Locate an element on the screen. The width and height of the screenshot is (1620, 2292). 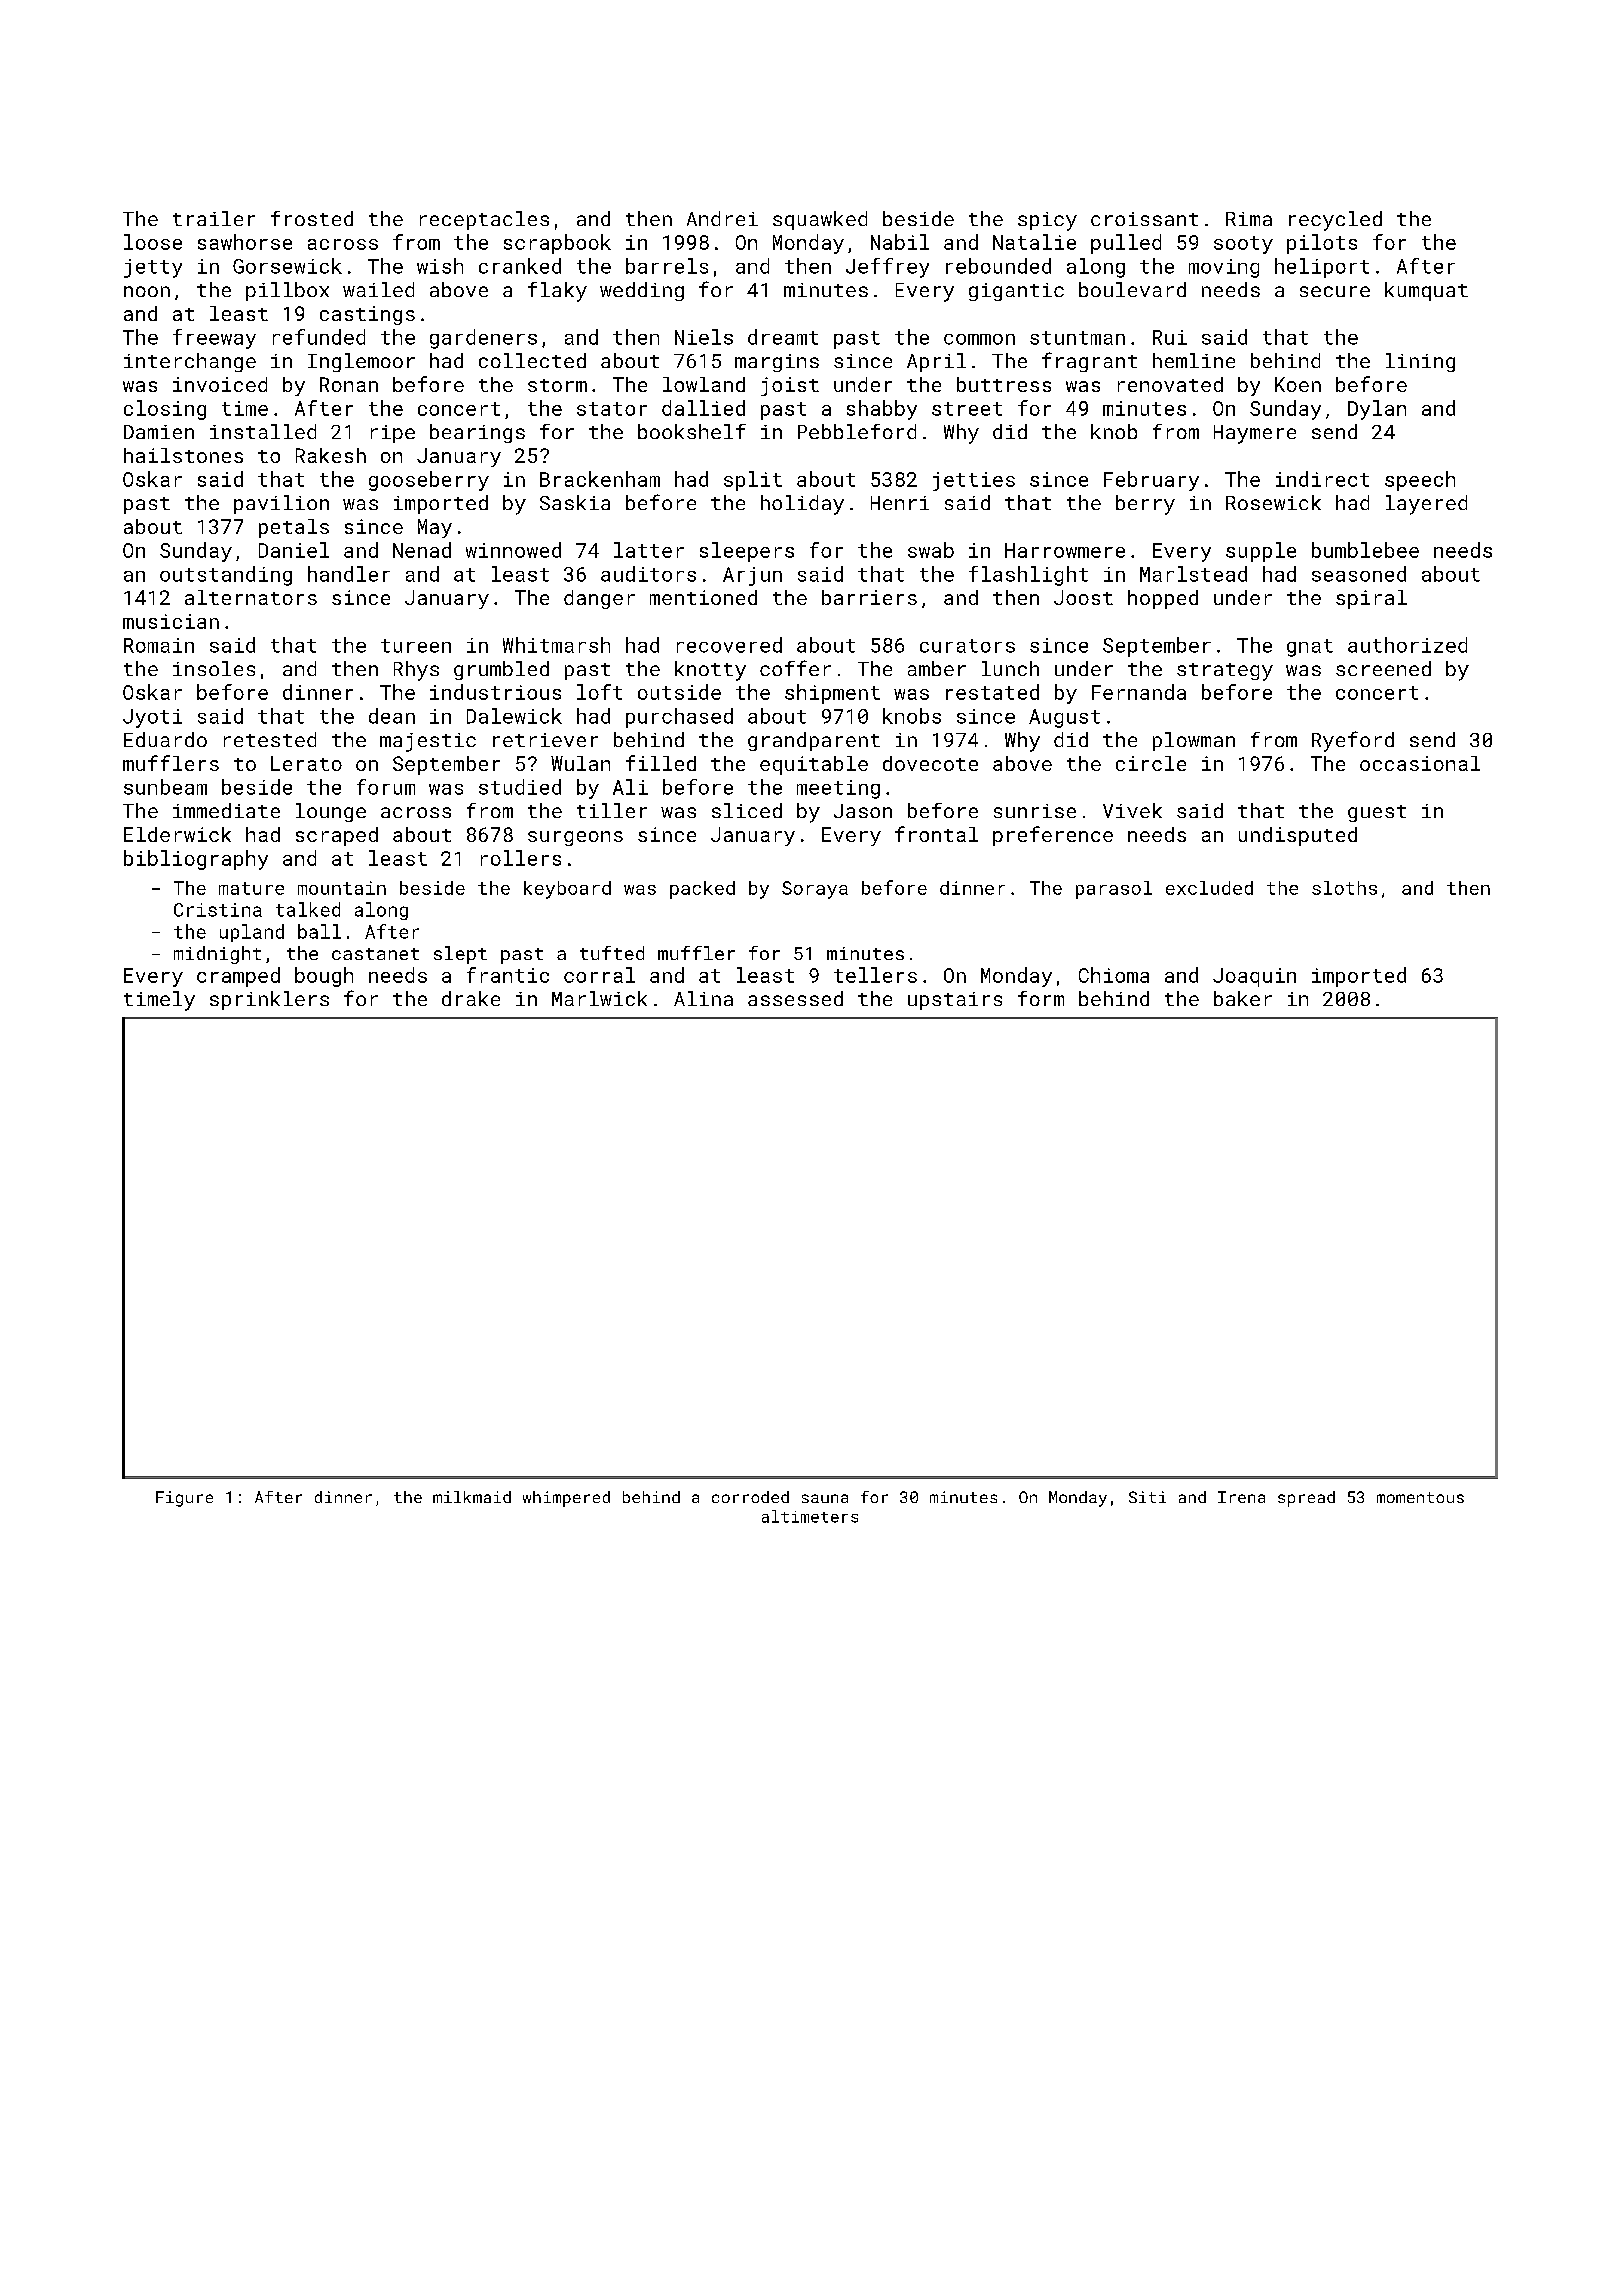
pavilion is located at coordinates (281, 504).
